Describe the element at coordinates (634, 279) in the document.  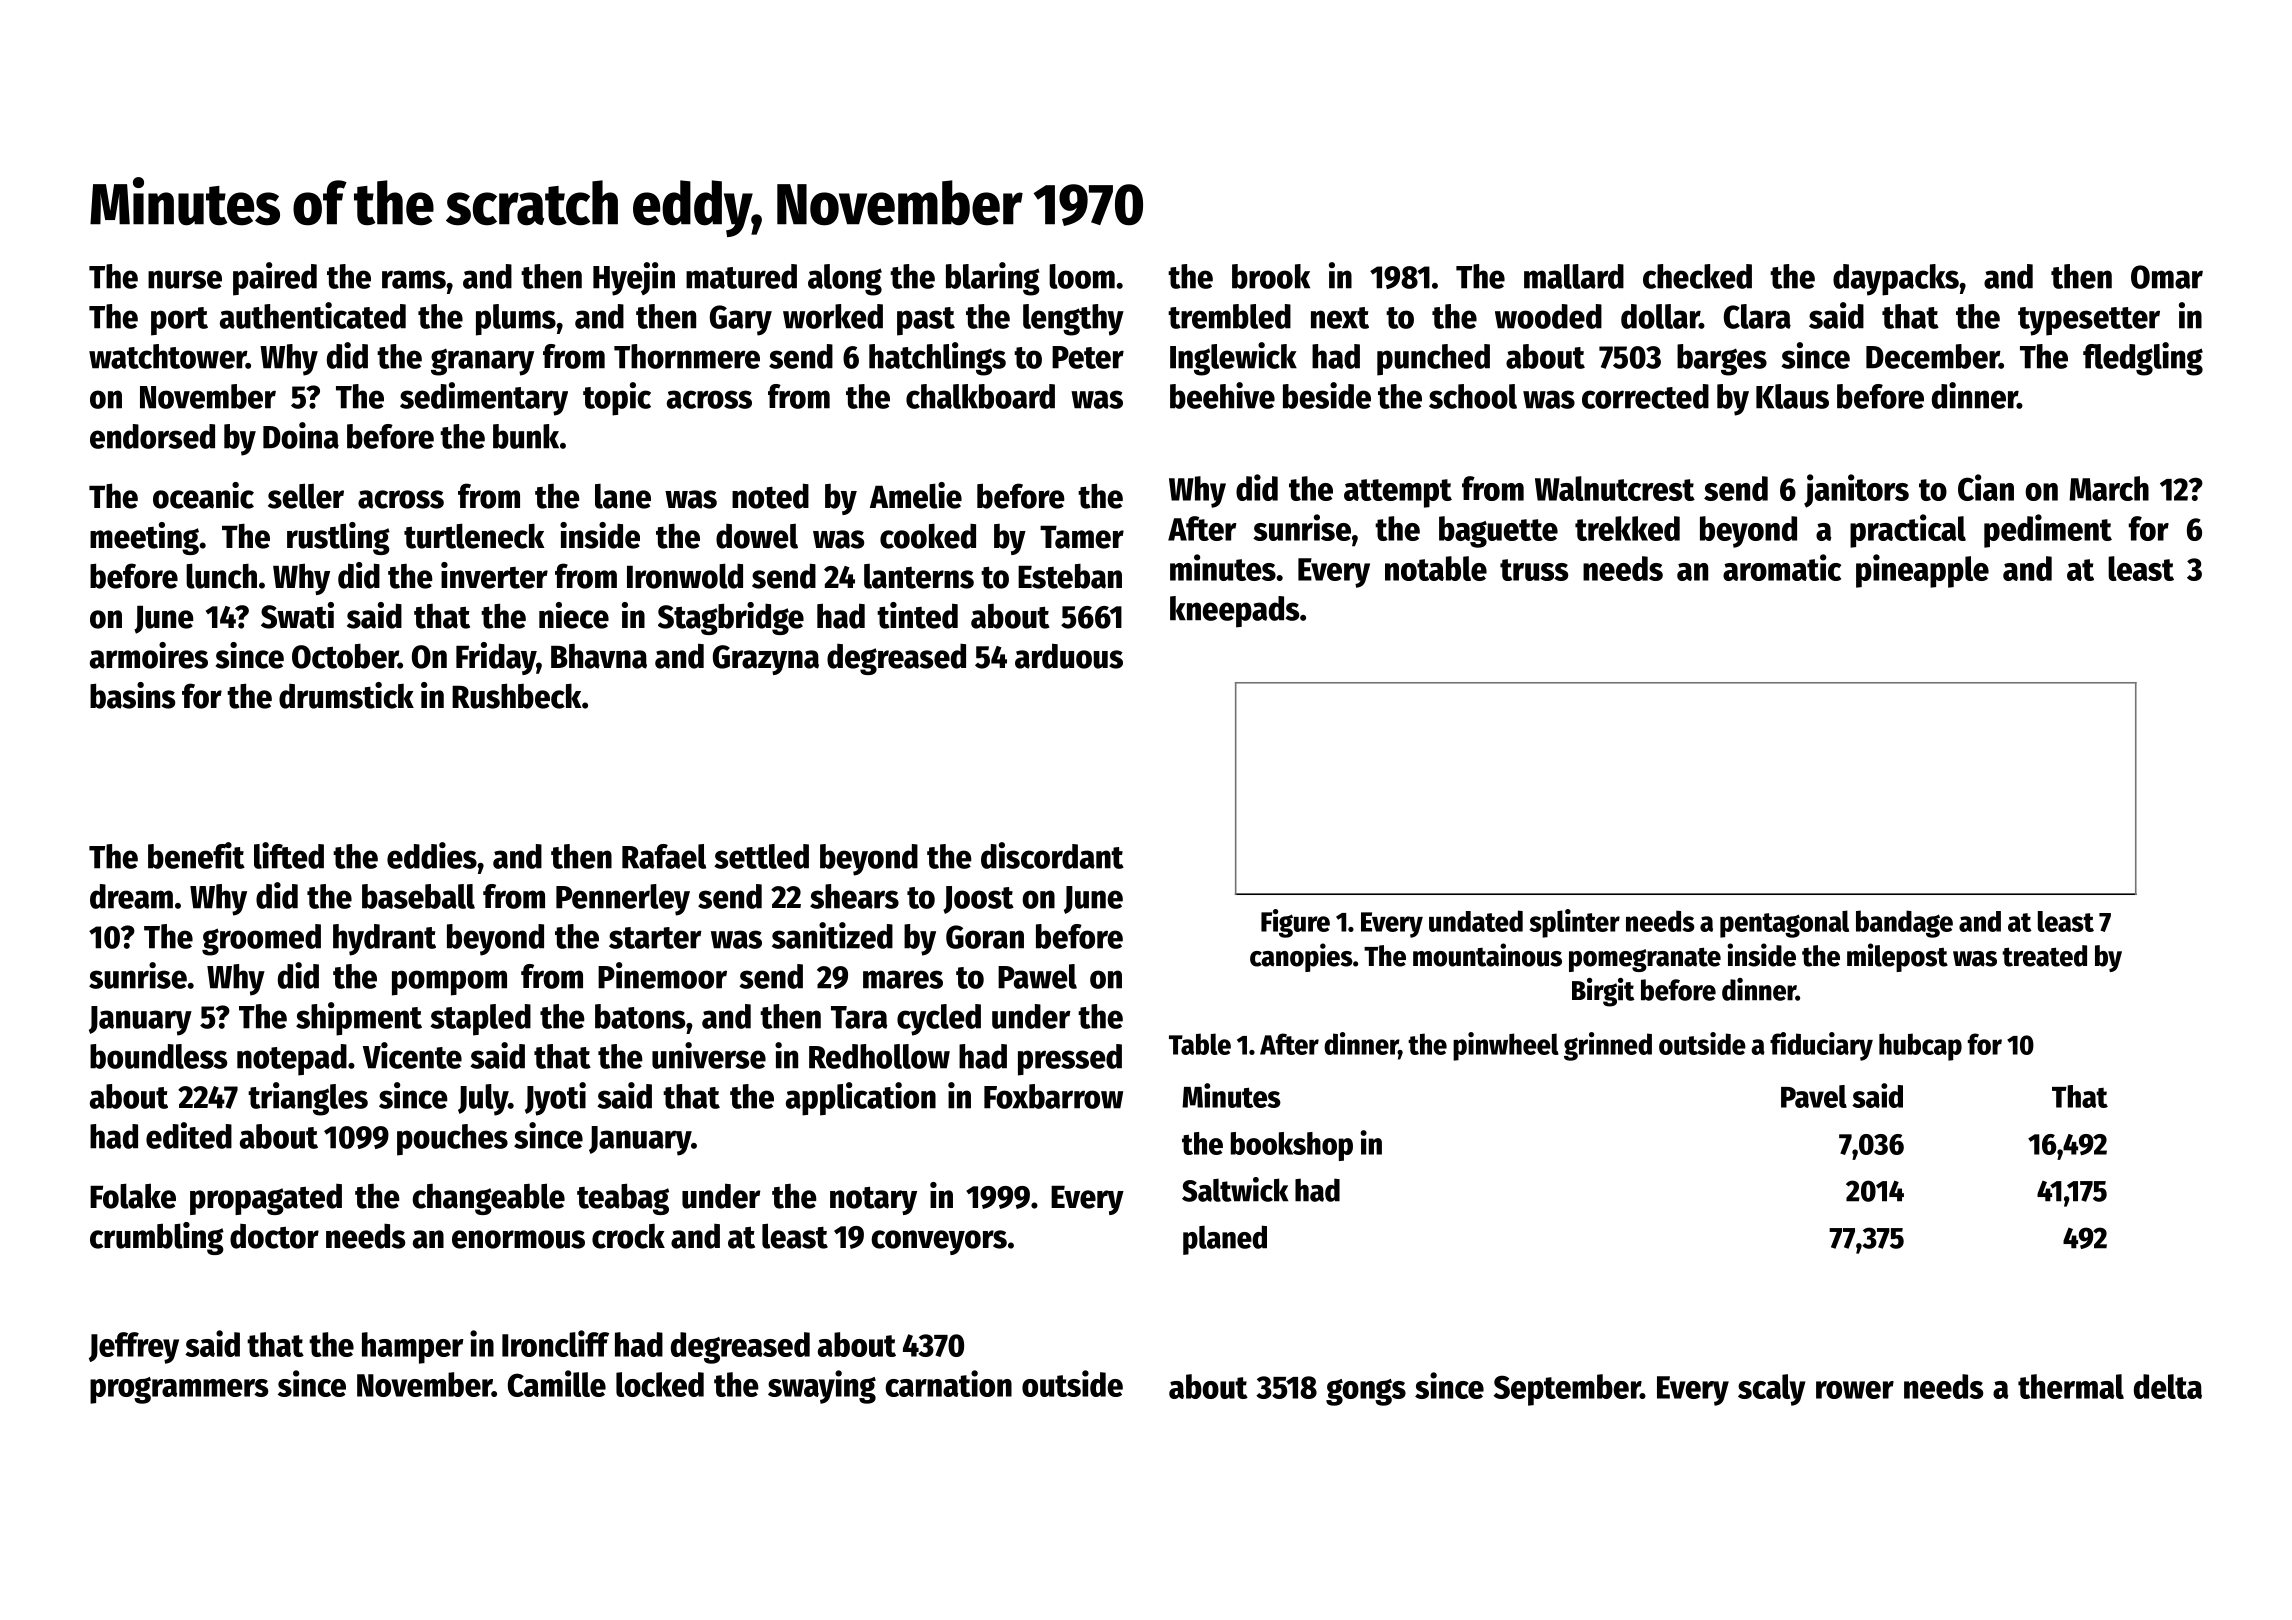
I see `Hyejin` at that location.
